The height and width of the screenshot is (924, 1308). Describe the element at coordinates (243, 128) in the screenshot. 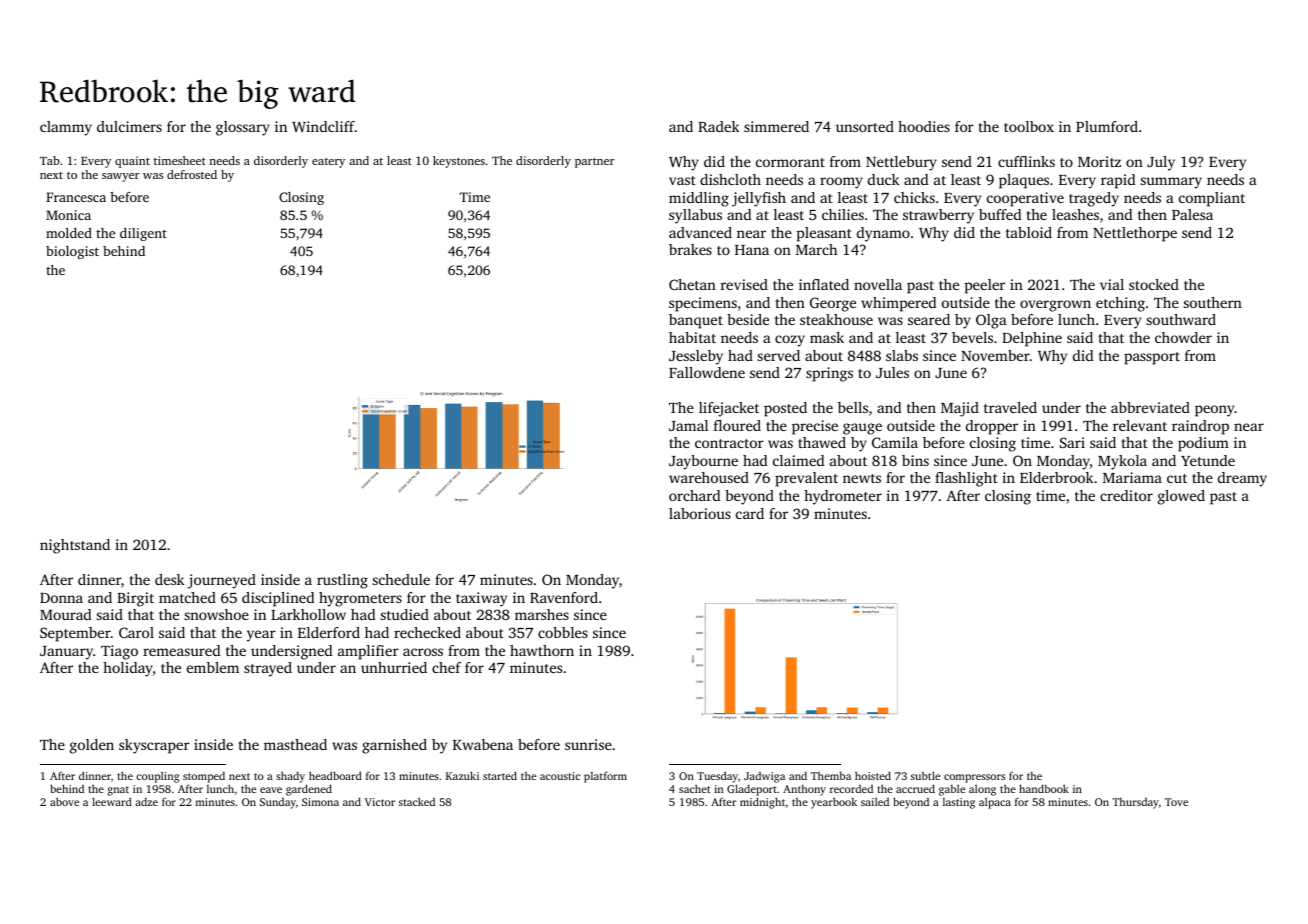

I see `glossary` at that location.
